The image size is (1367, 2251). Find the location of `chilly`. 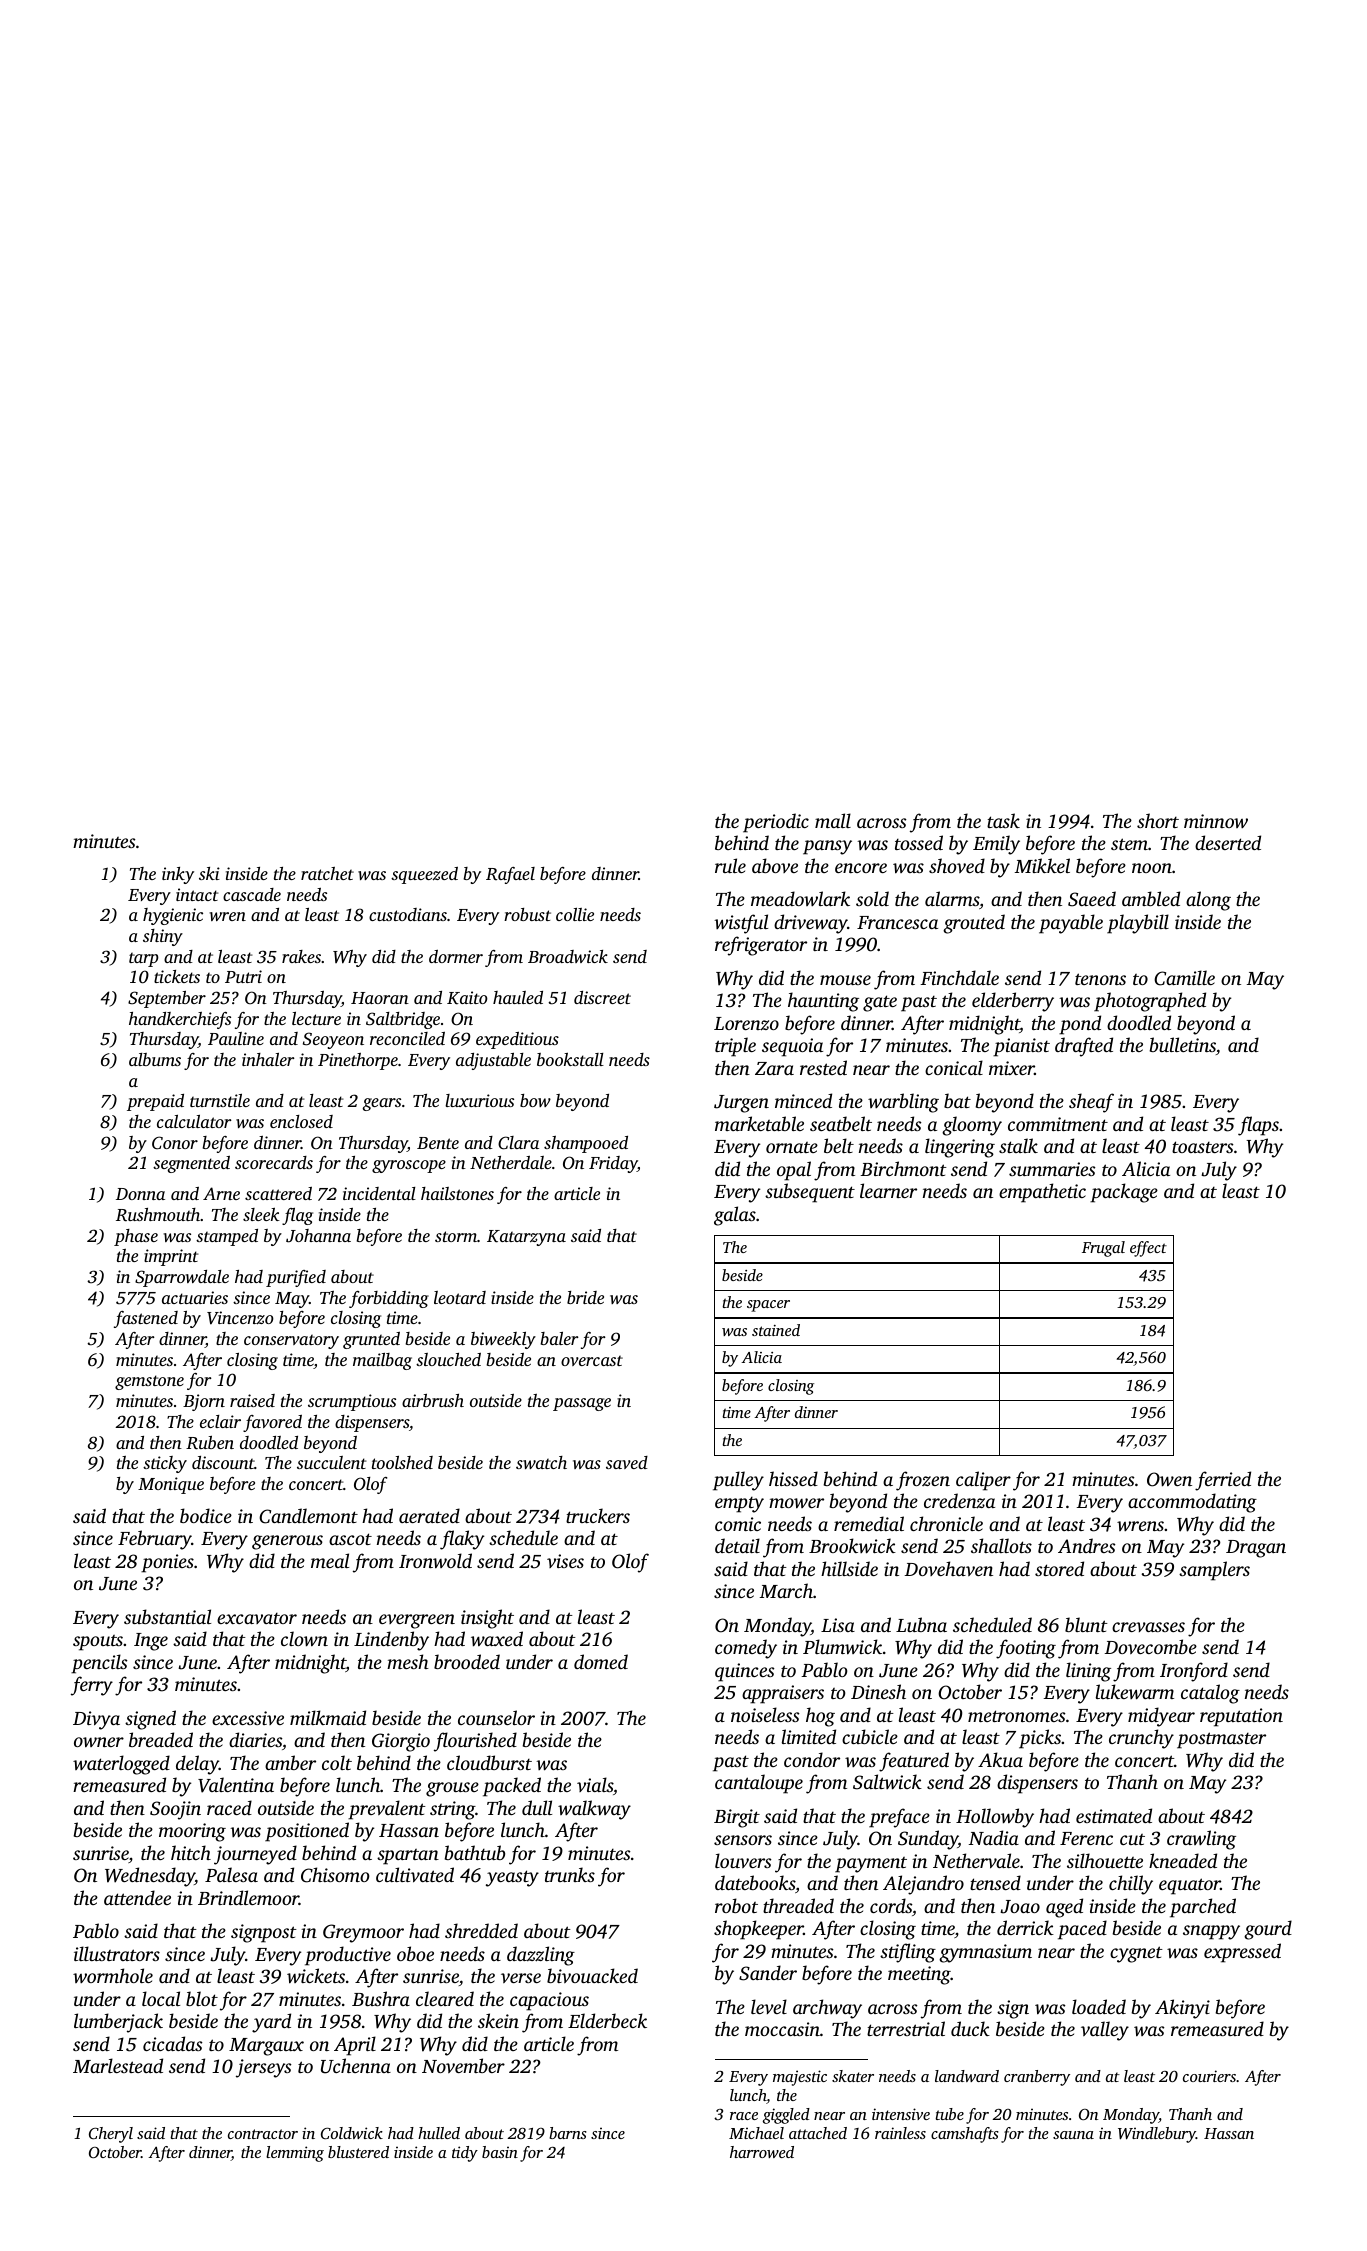

chilly is located at coordinates (1131, 1885).
